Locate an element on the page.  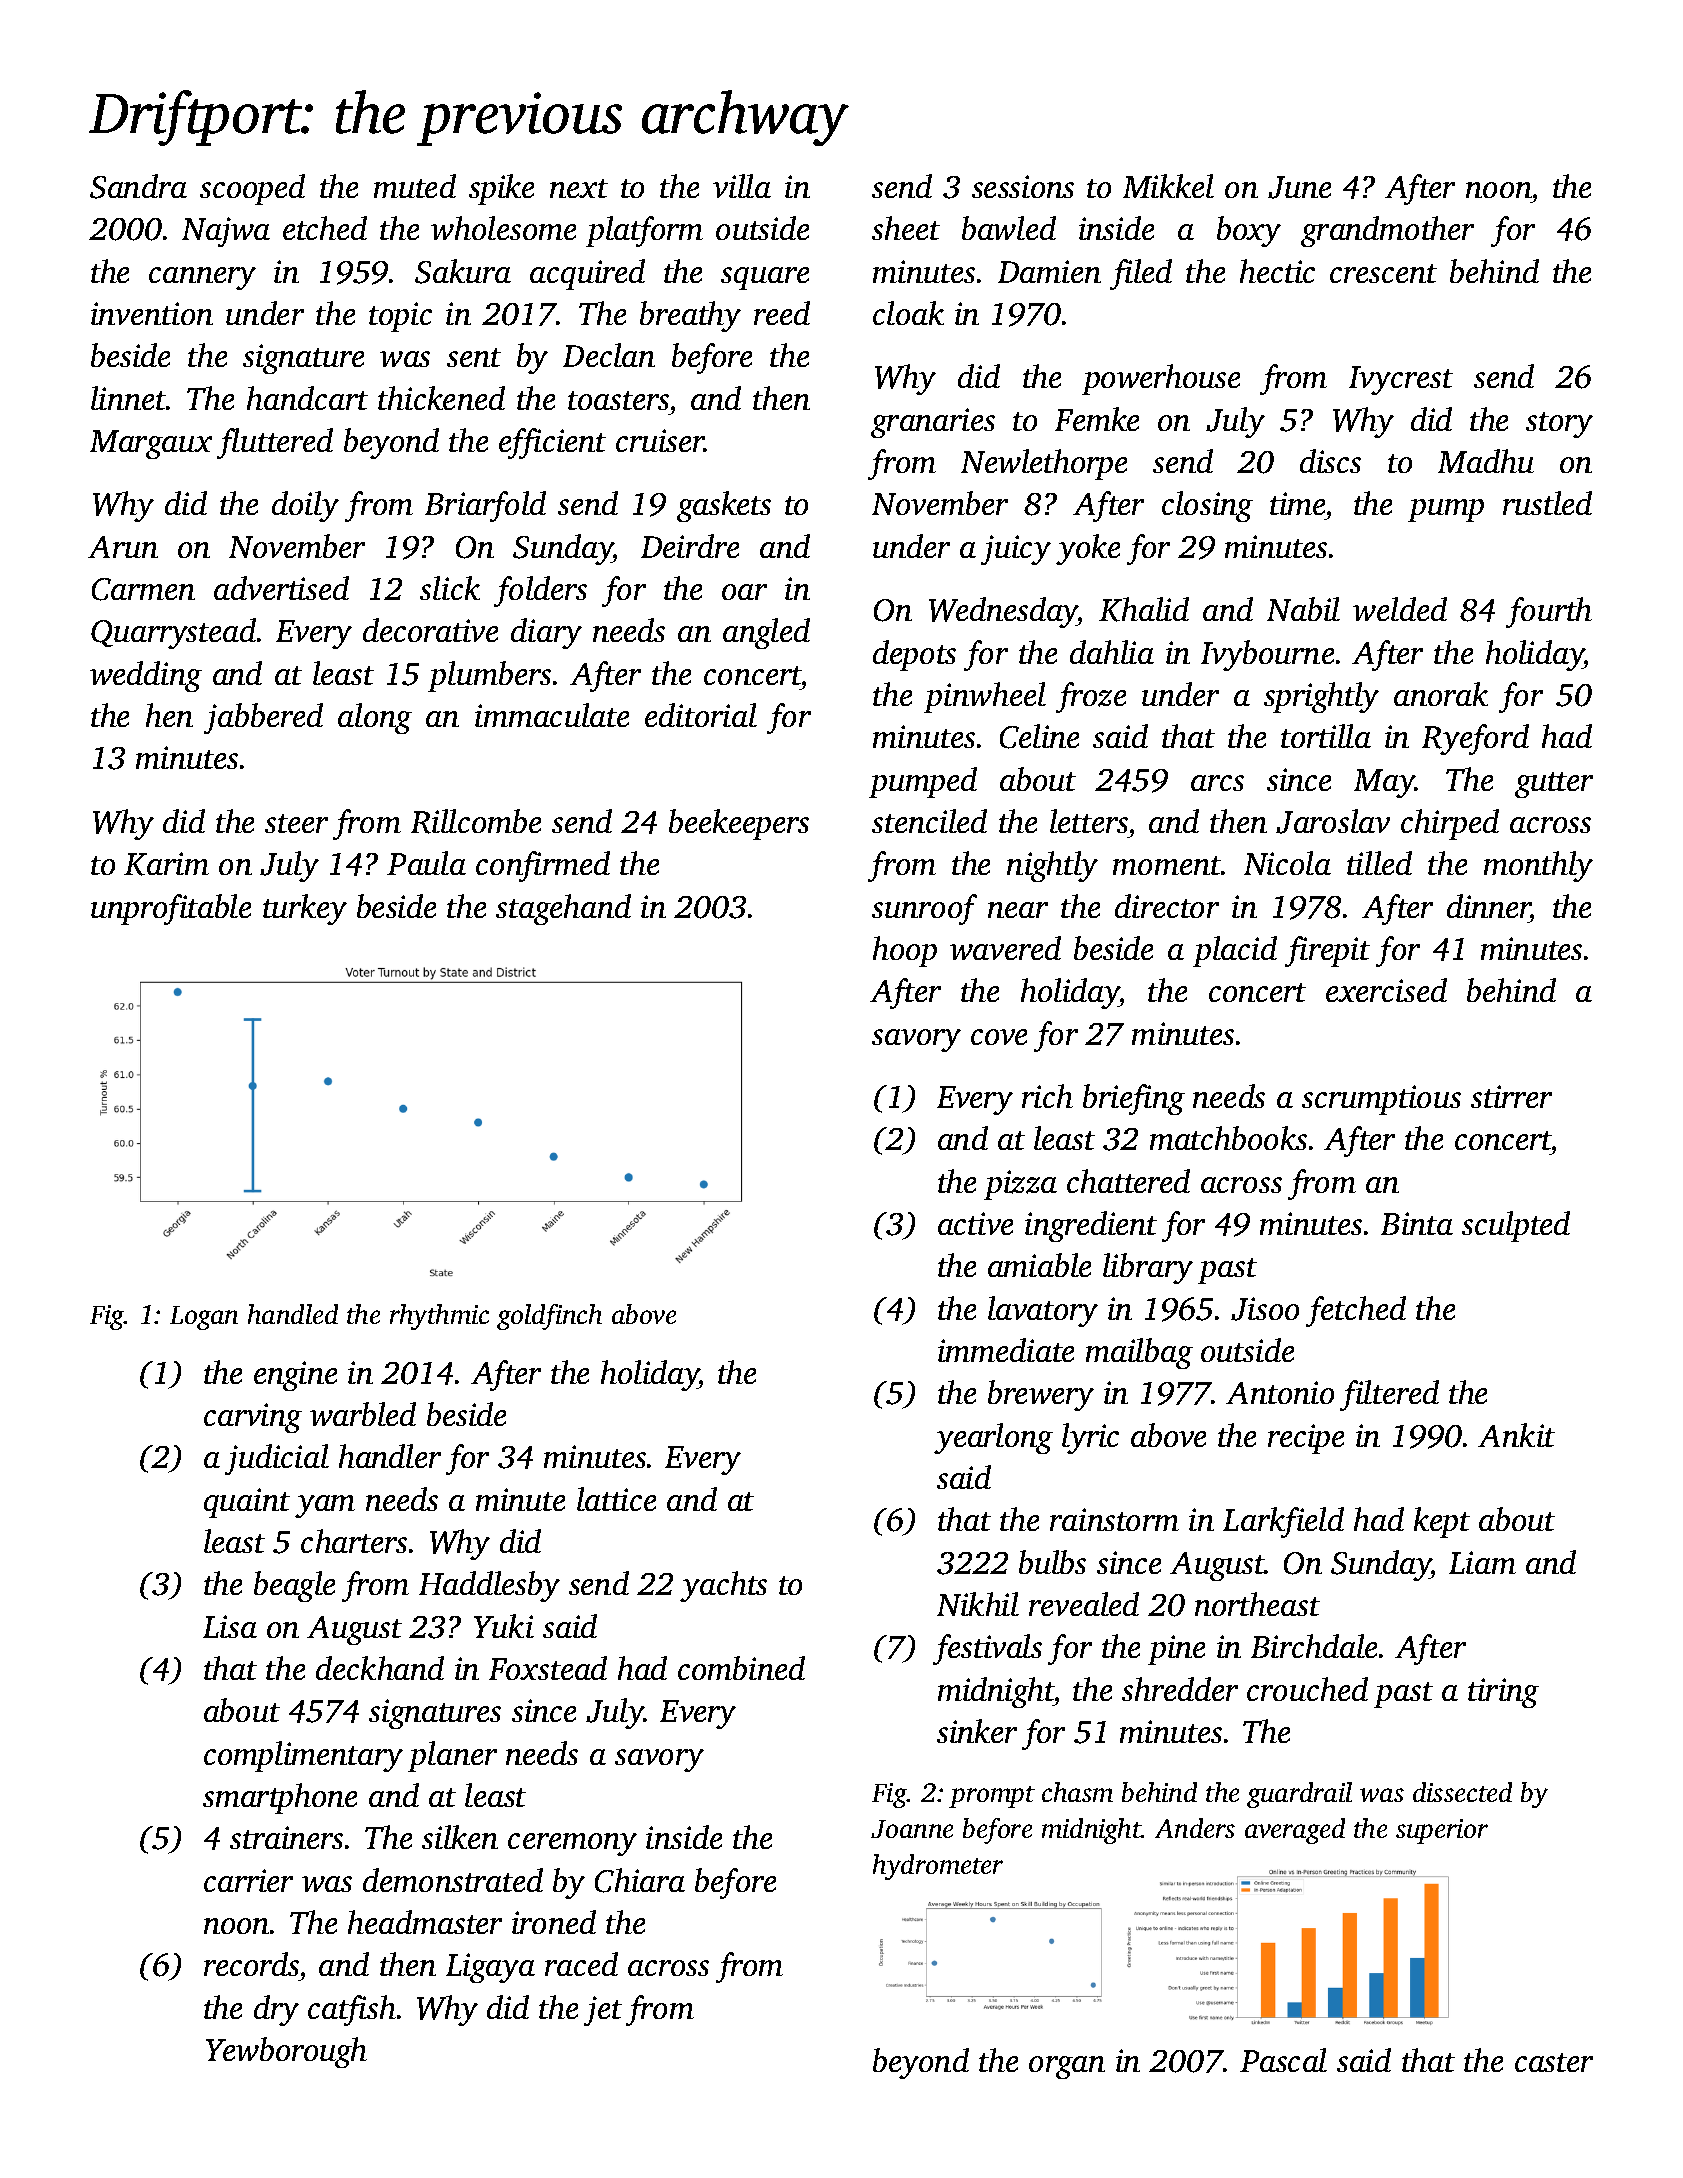
Mikkel is located at coordinates (1168, 186).
